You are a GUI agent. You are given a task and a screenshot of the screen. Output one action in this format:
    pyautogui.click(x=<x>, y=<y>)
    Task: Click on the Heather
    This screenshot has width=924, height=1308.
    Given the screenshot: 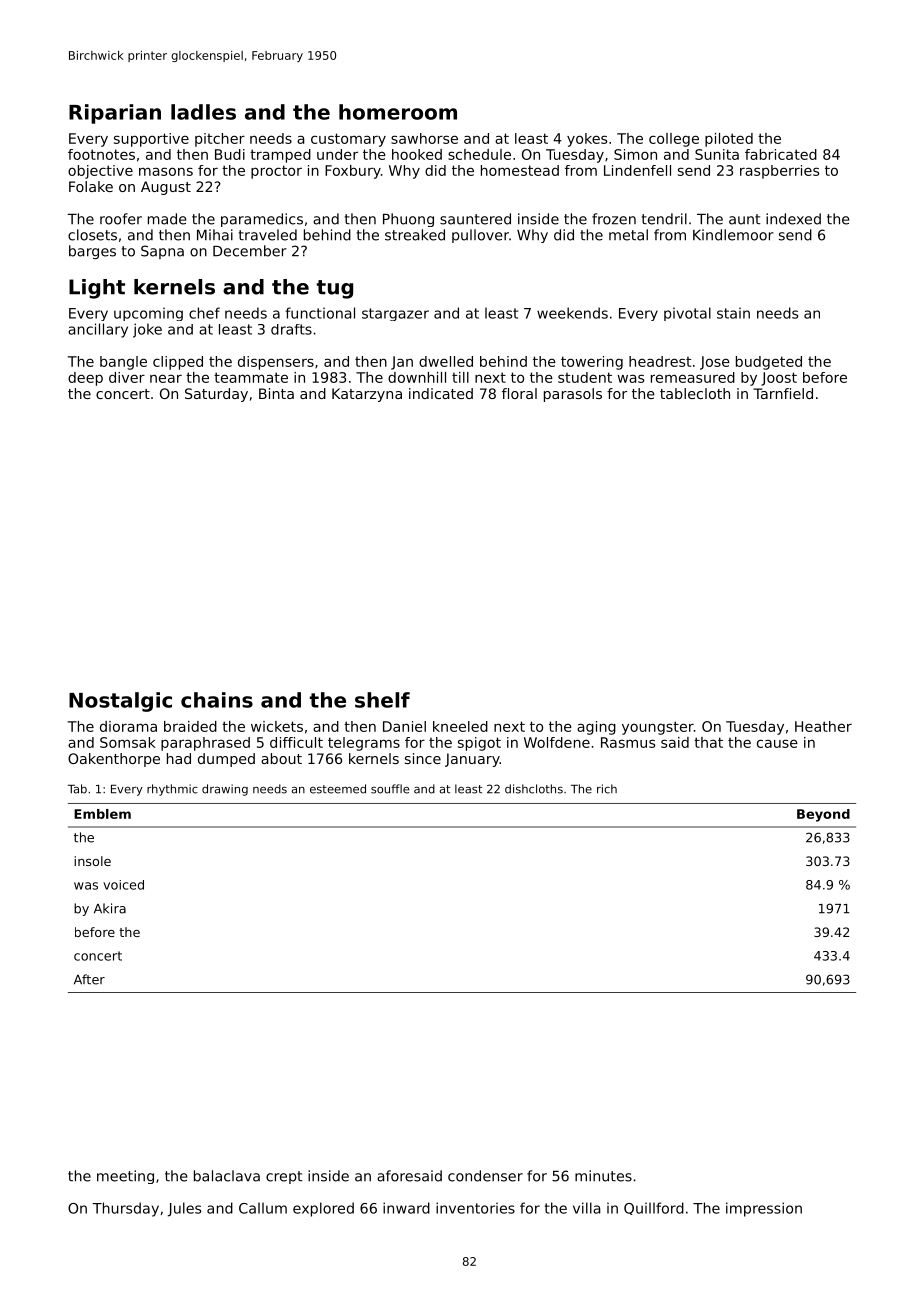 What is the action you would take?
    pyautogui.click(x=823, y=726)
